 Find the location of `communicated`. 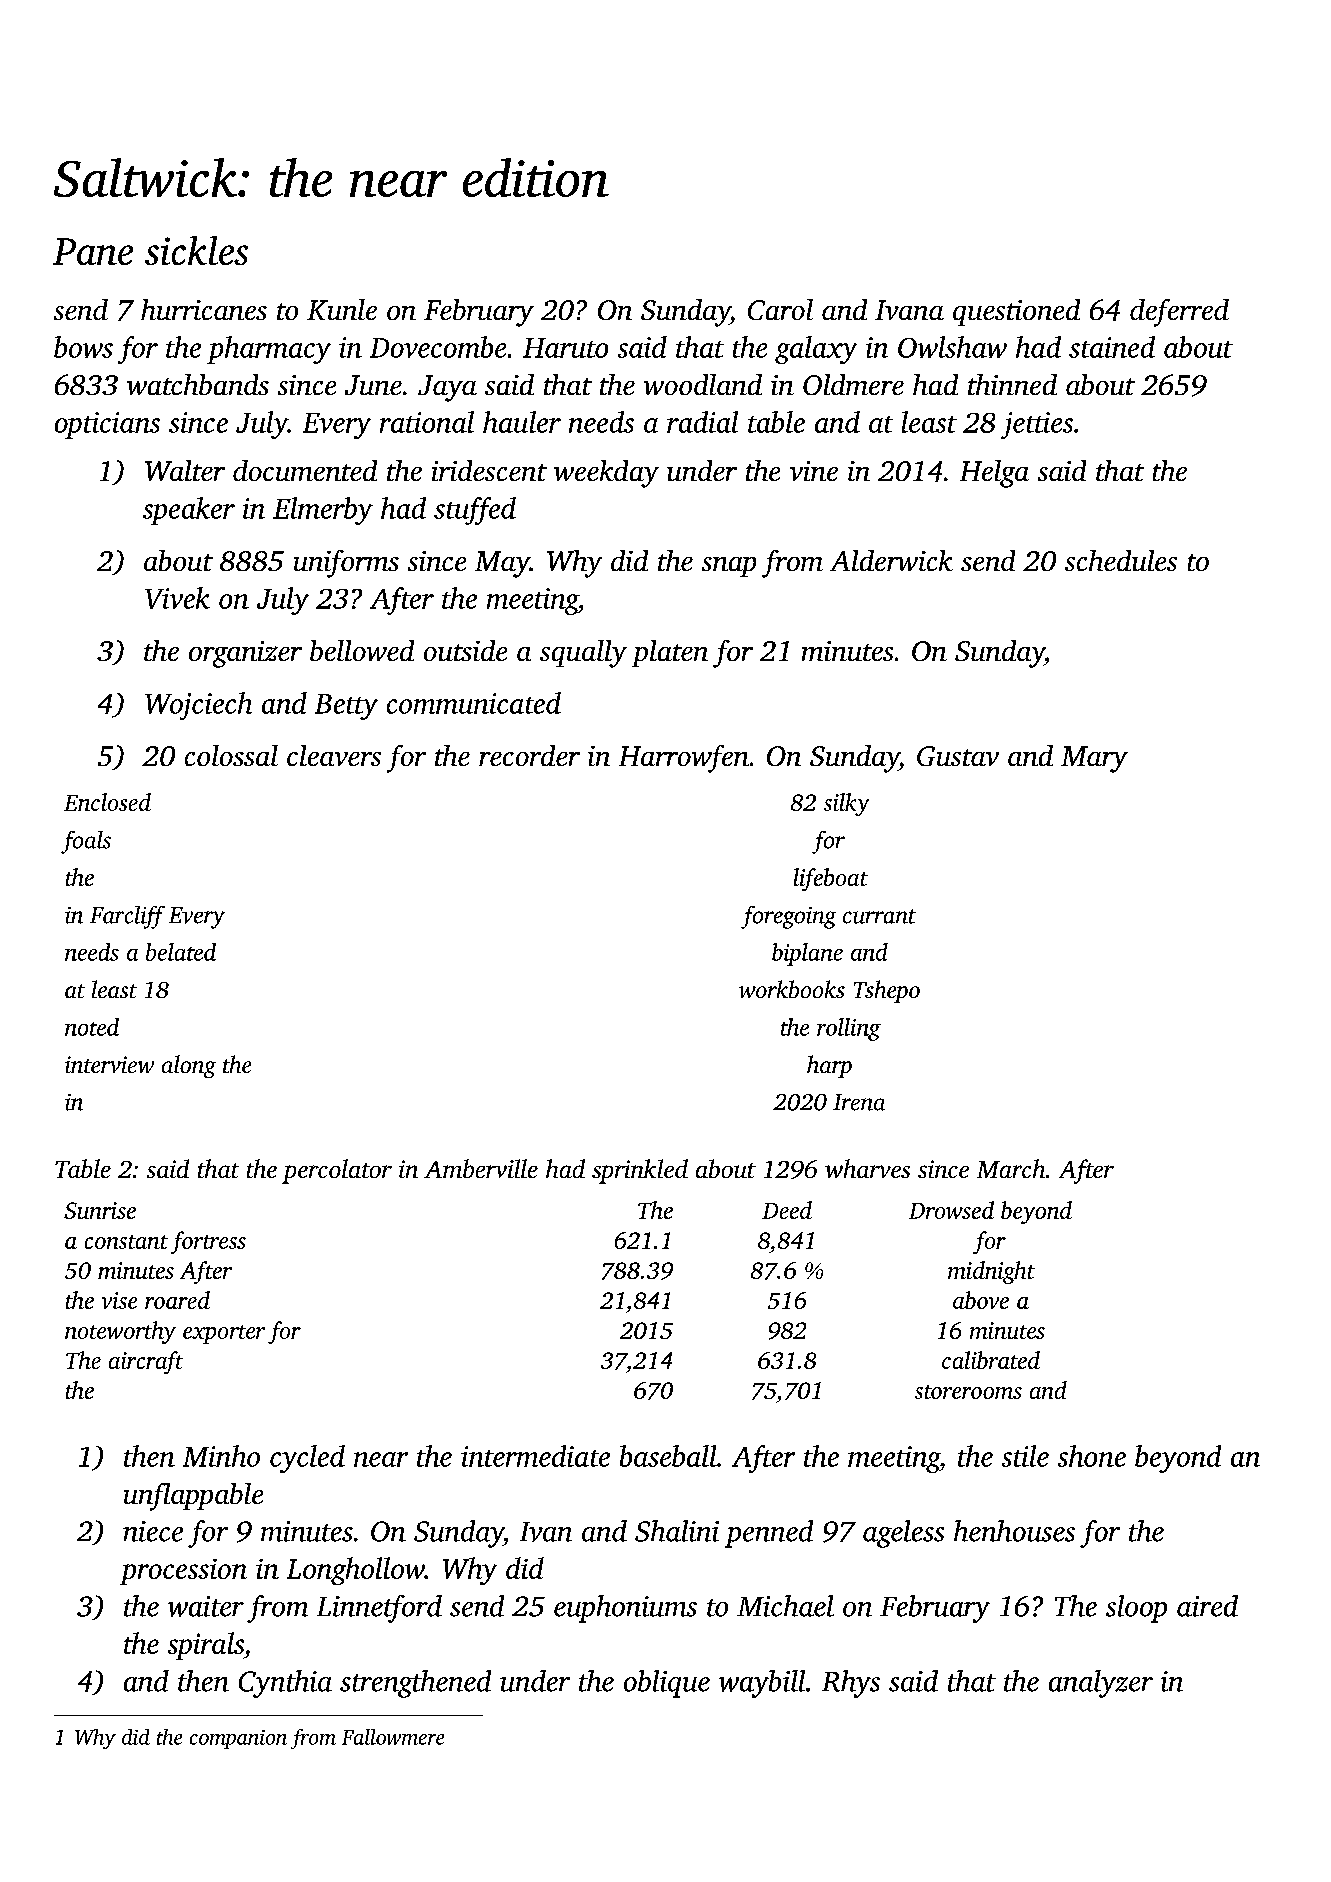

communicated is located at coordinates (474, 703).
